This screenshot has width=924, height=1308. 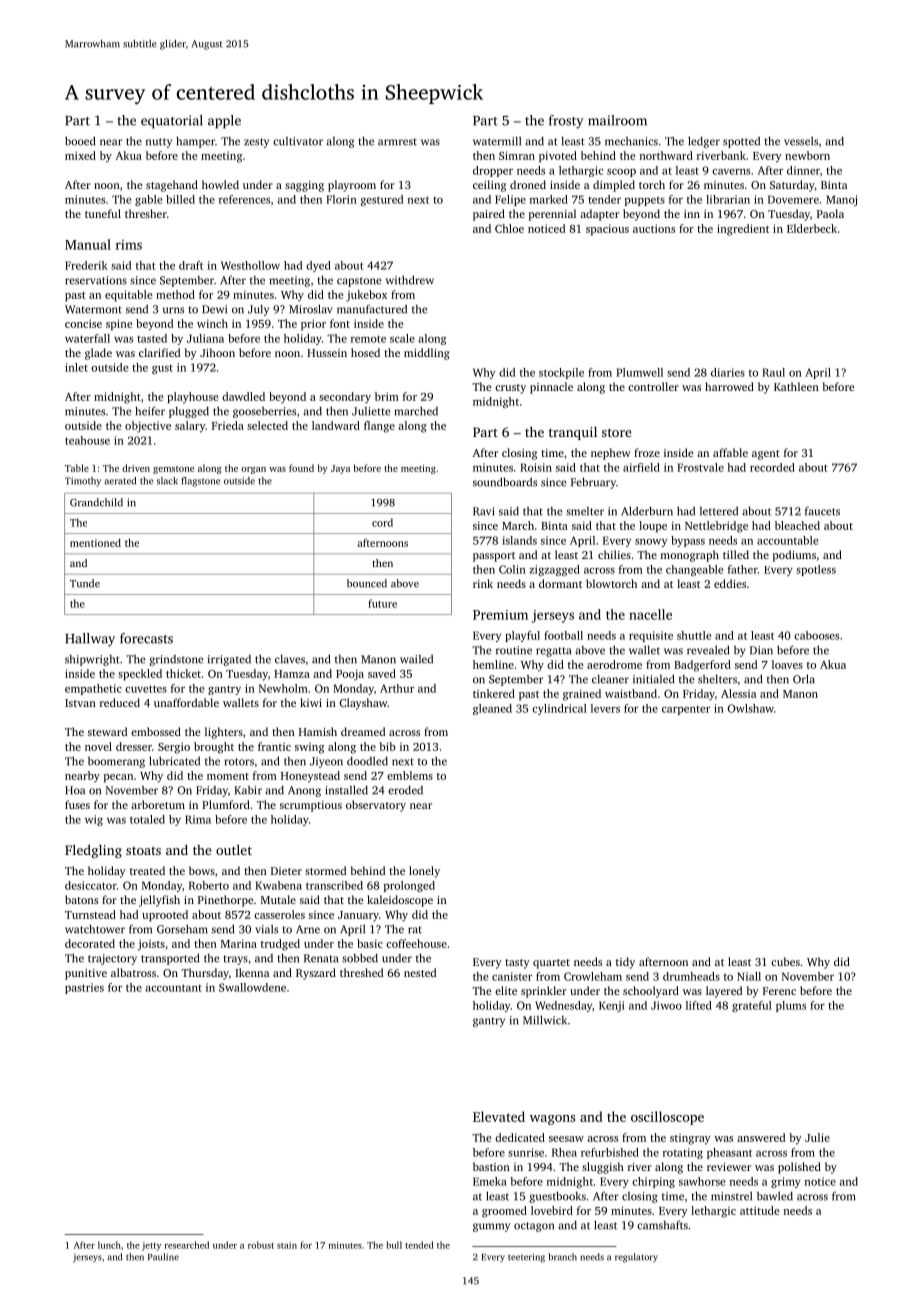 What do you see at coordinates (187, 1245) in the screenshot?
I see `researched` at bounding box center [187, 1245].
